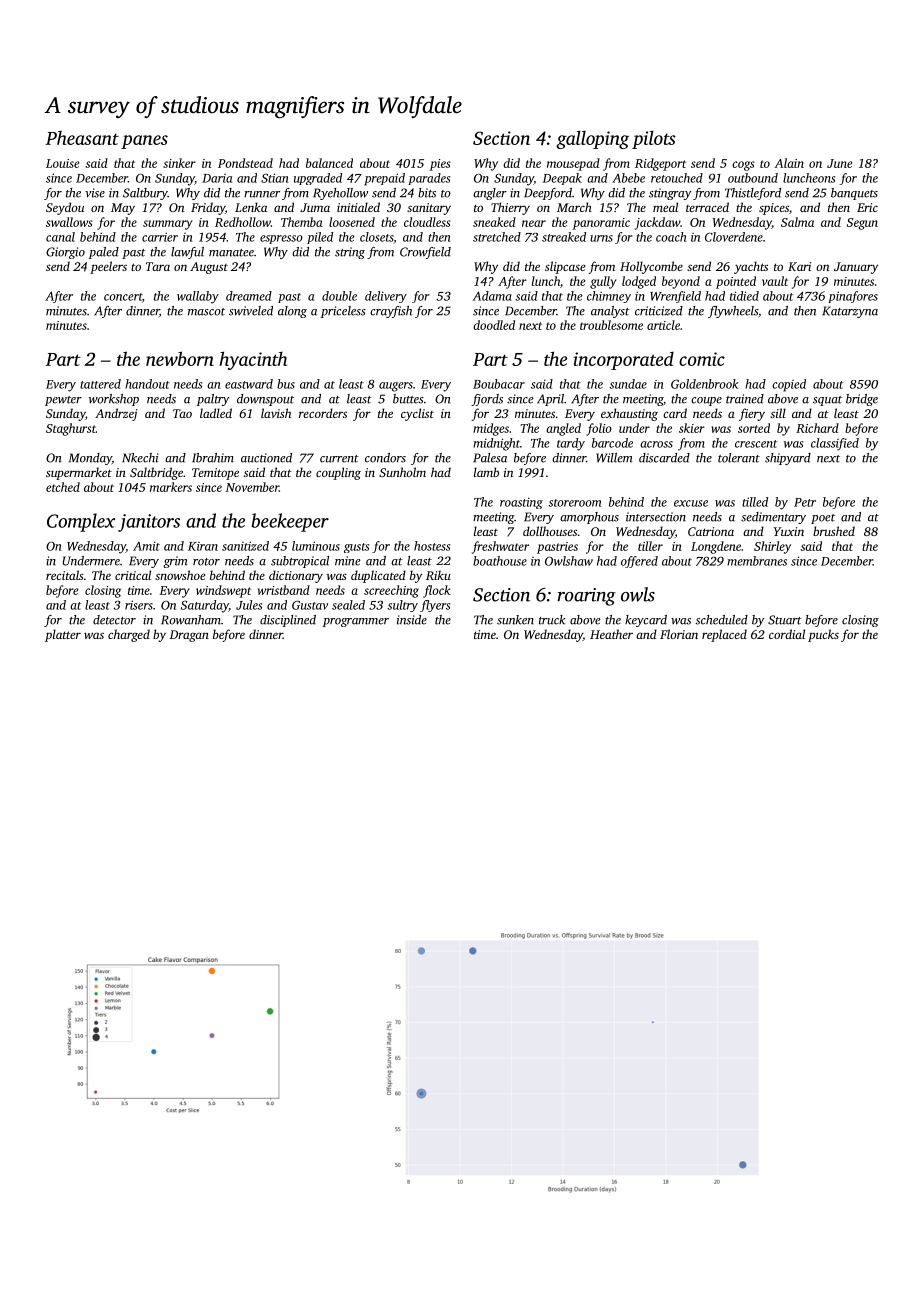 This page has height=1308, width=924. I want to click on Heather, so click(611, 634).
